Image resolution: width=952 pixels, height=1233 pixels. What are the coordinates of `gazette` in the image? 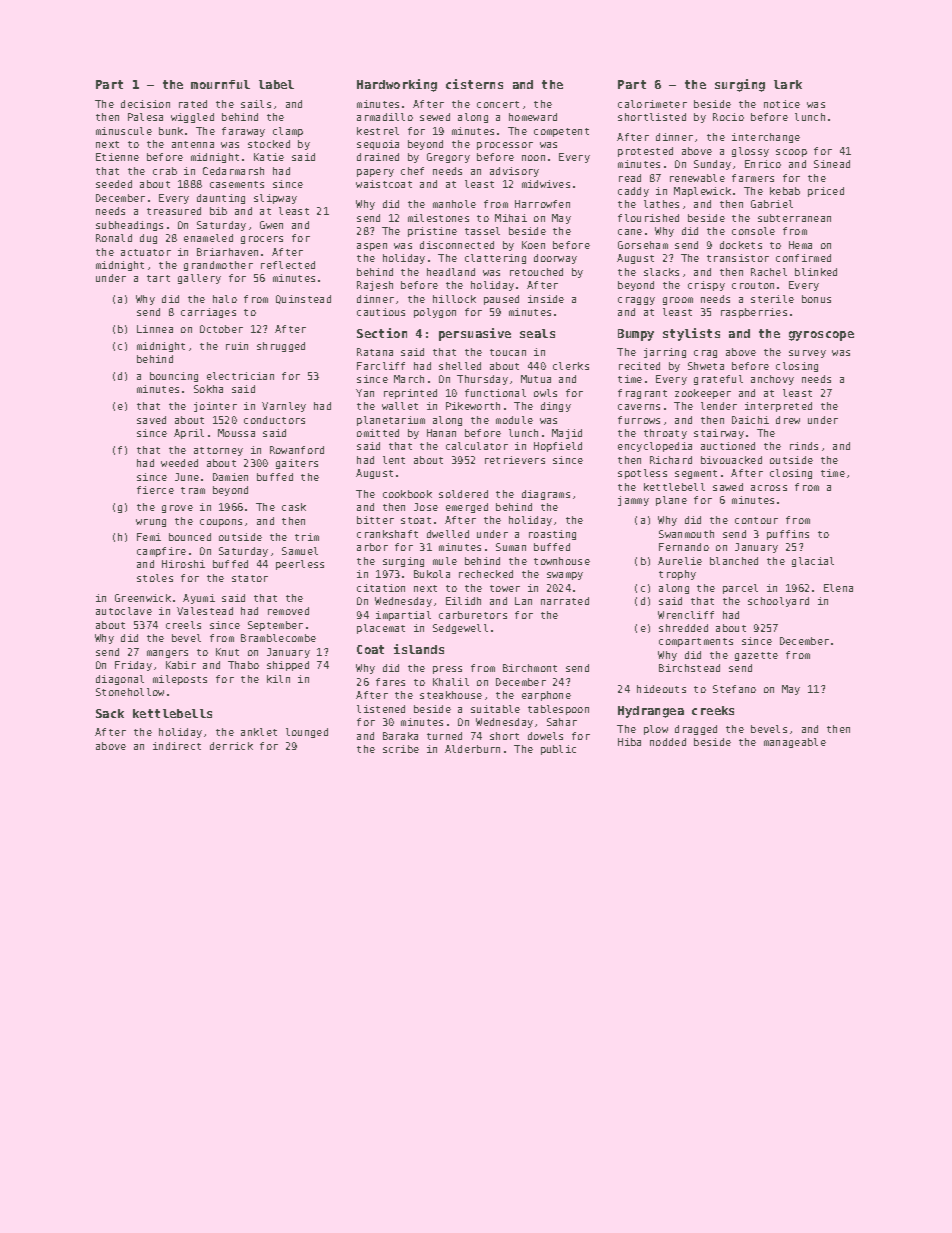 It's located at (756, 656).
